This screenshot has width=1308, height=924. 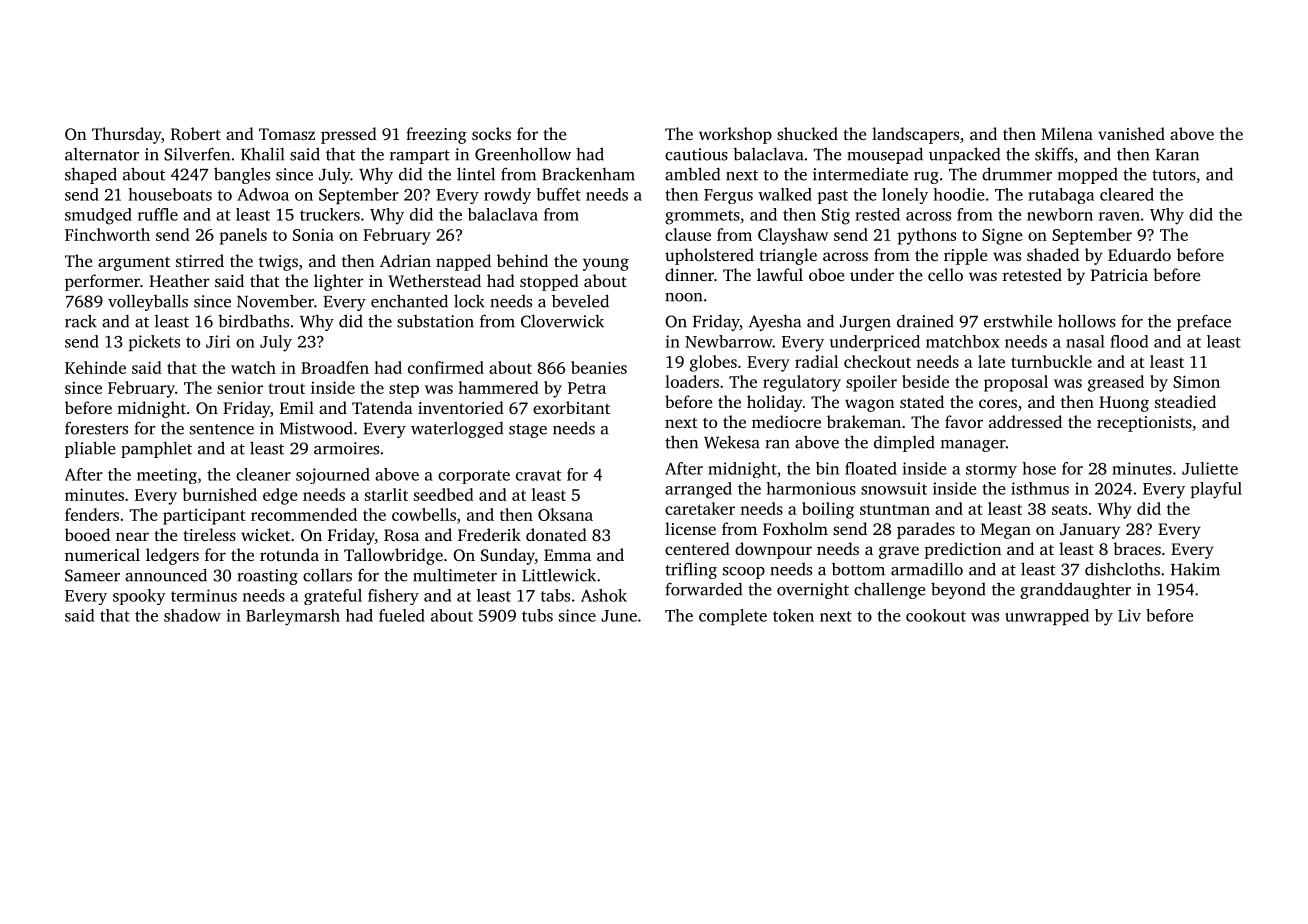 What do you see at coordinates (528, 431) in the screenshot?
I see `stage` at bounding box center [528, 431].
